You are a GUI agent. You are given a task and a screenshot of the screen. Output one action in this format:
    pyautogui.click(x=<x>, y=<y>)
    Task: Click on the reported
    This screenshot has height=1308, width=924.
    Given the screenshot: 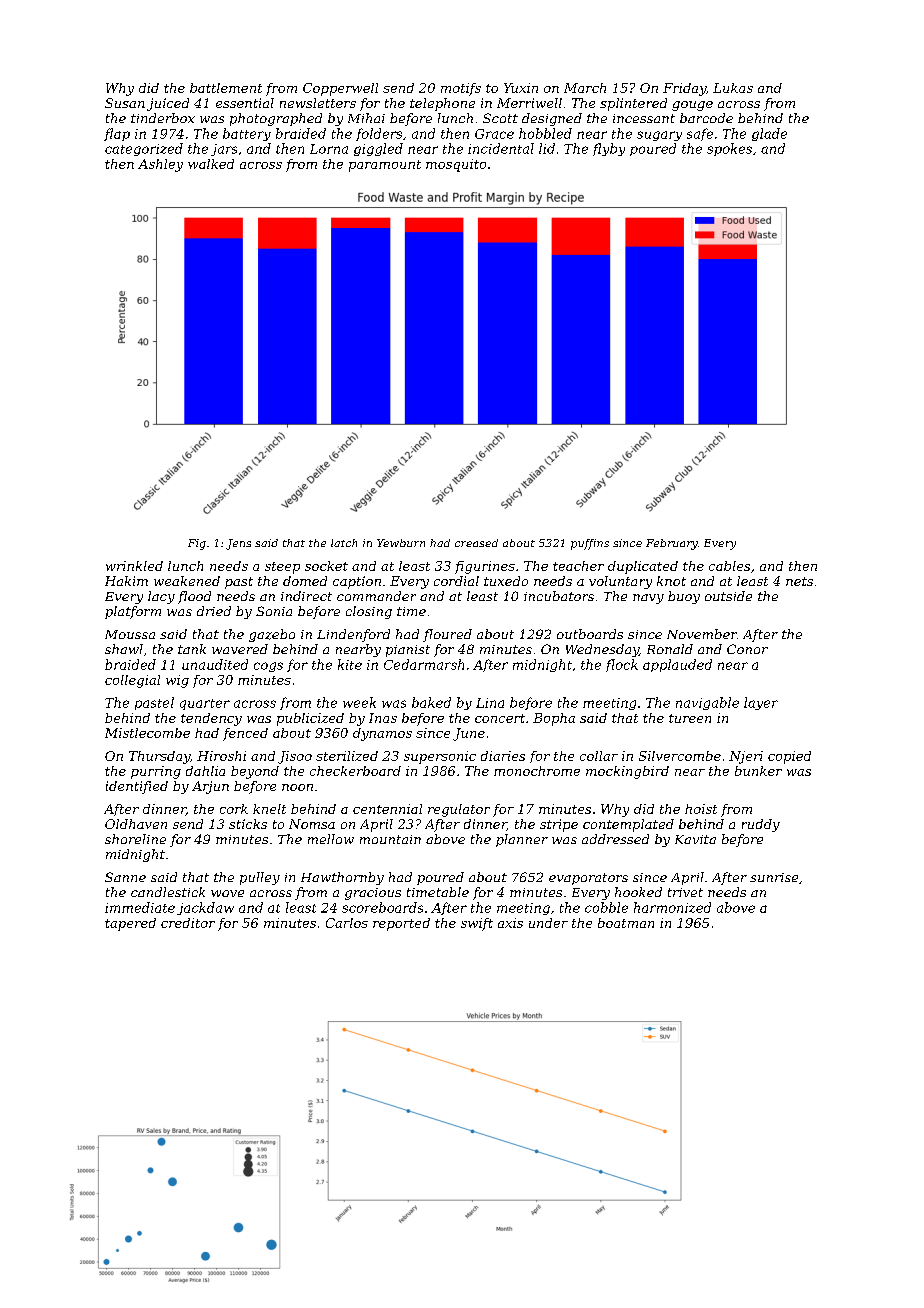 What is the action you would take?
    pyautogui.click(x=401, y=924)
